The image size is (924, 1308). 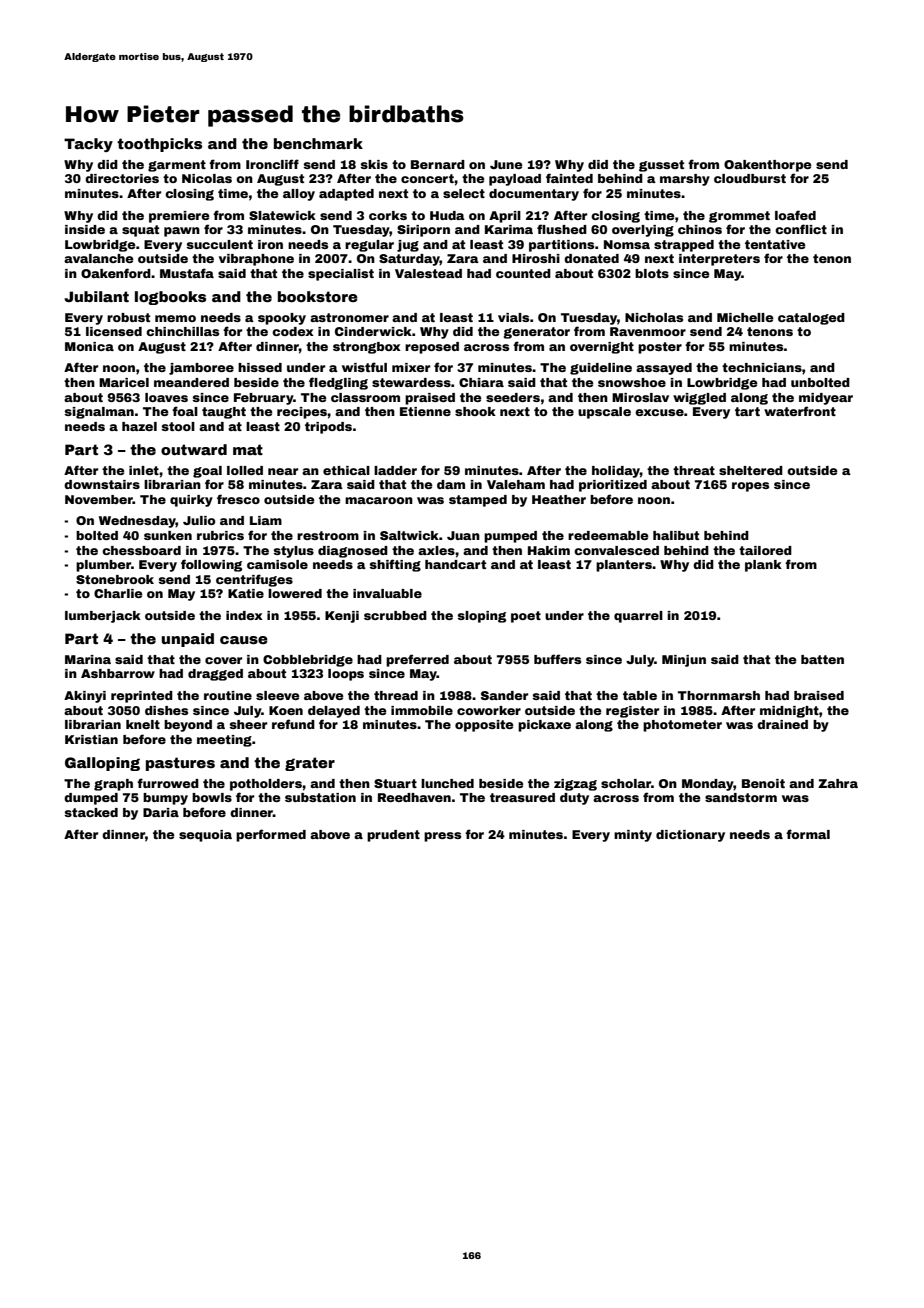 I want to click on delayed, so click(x=334, y=712).
